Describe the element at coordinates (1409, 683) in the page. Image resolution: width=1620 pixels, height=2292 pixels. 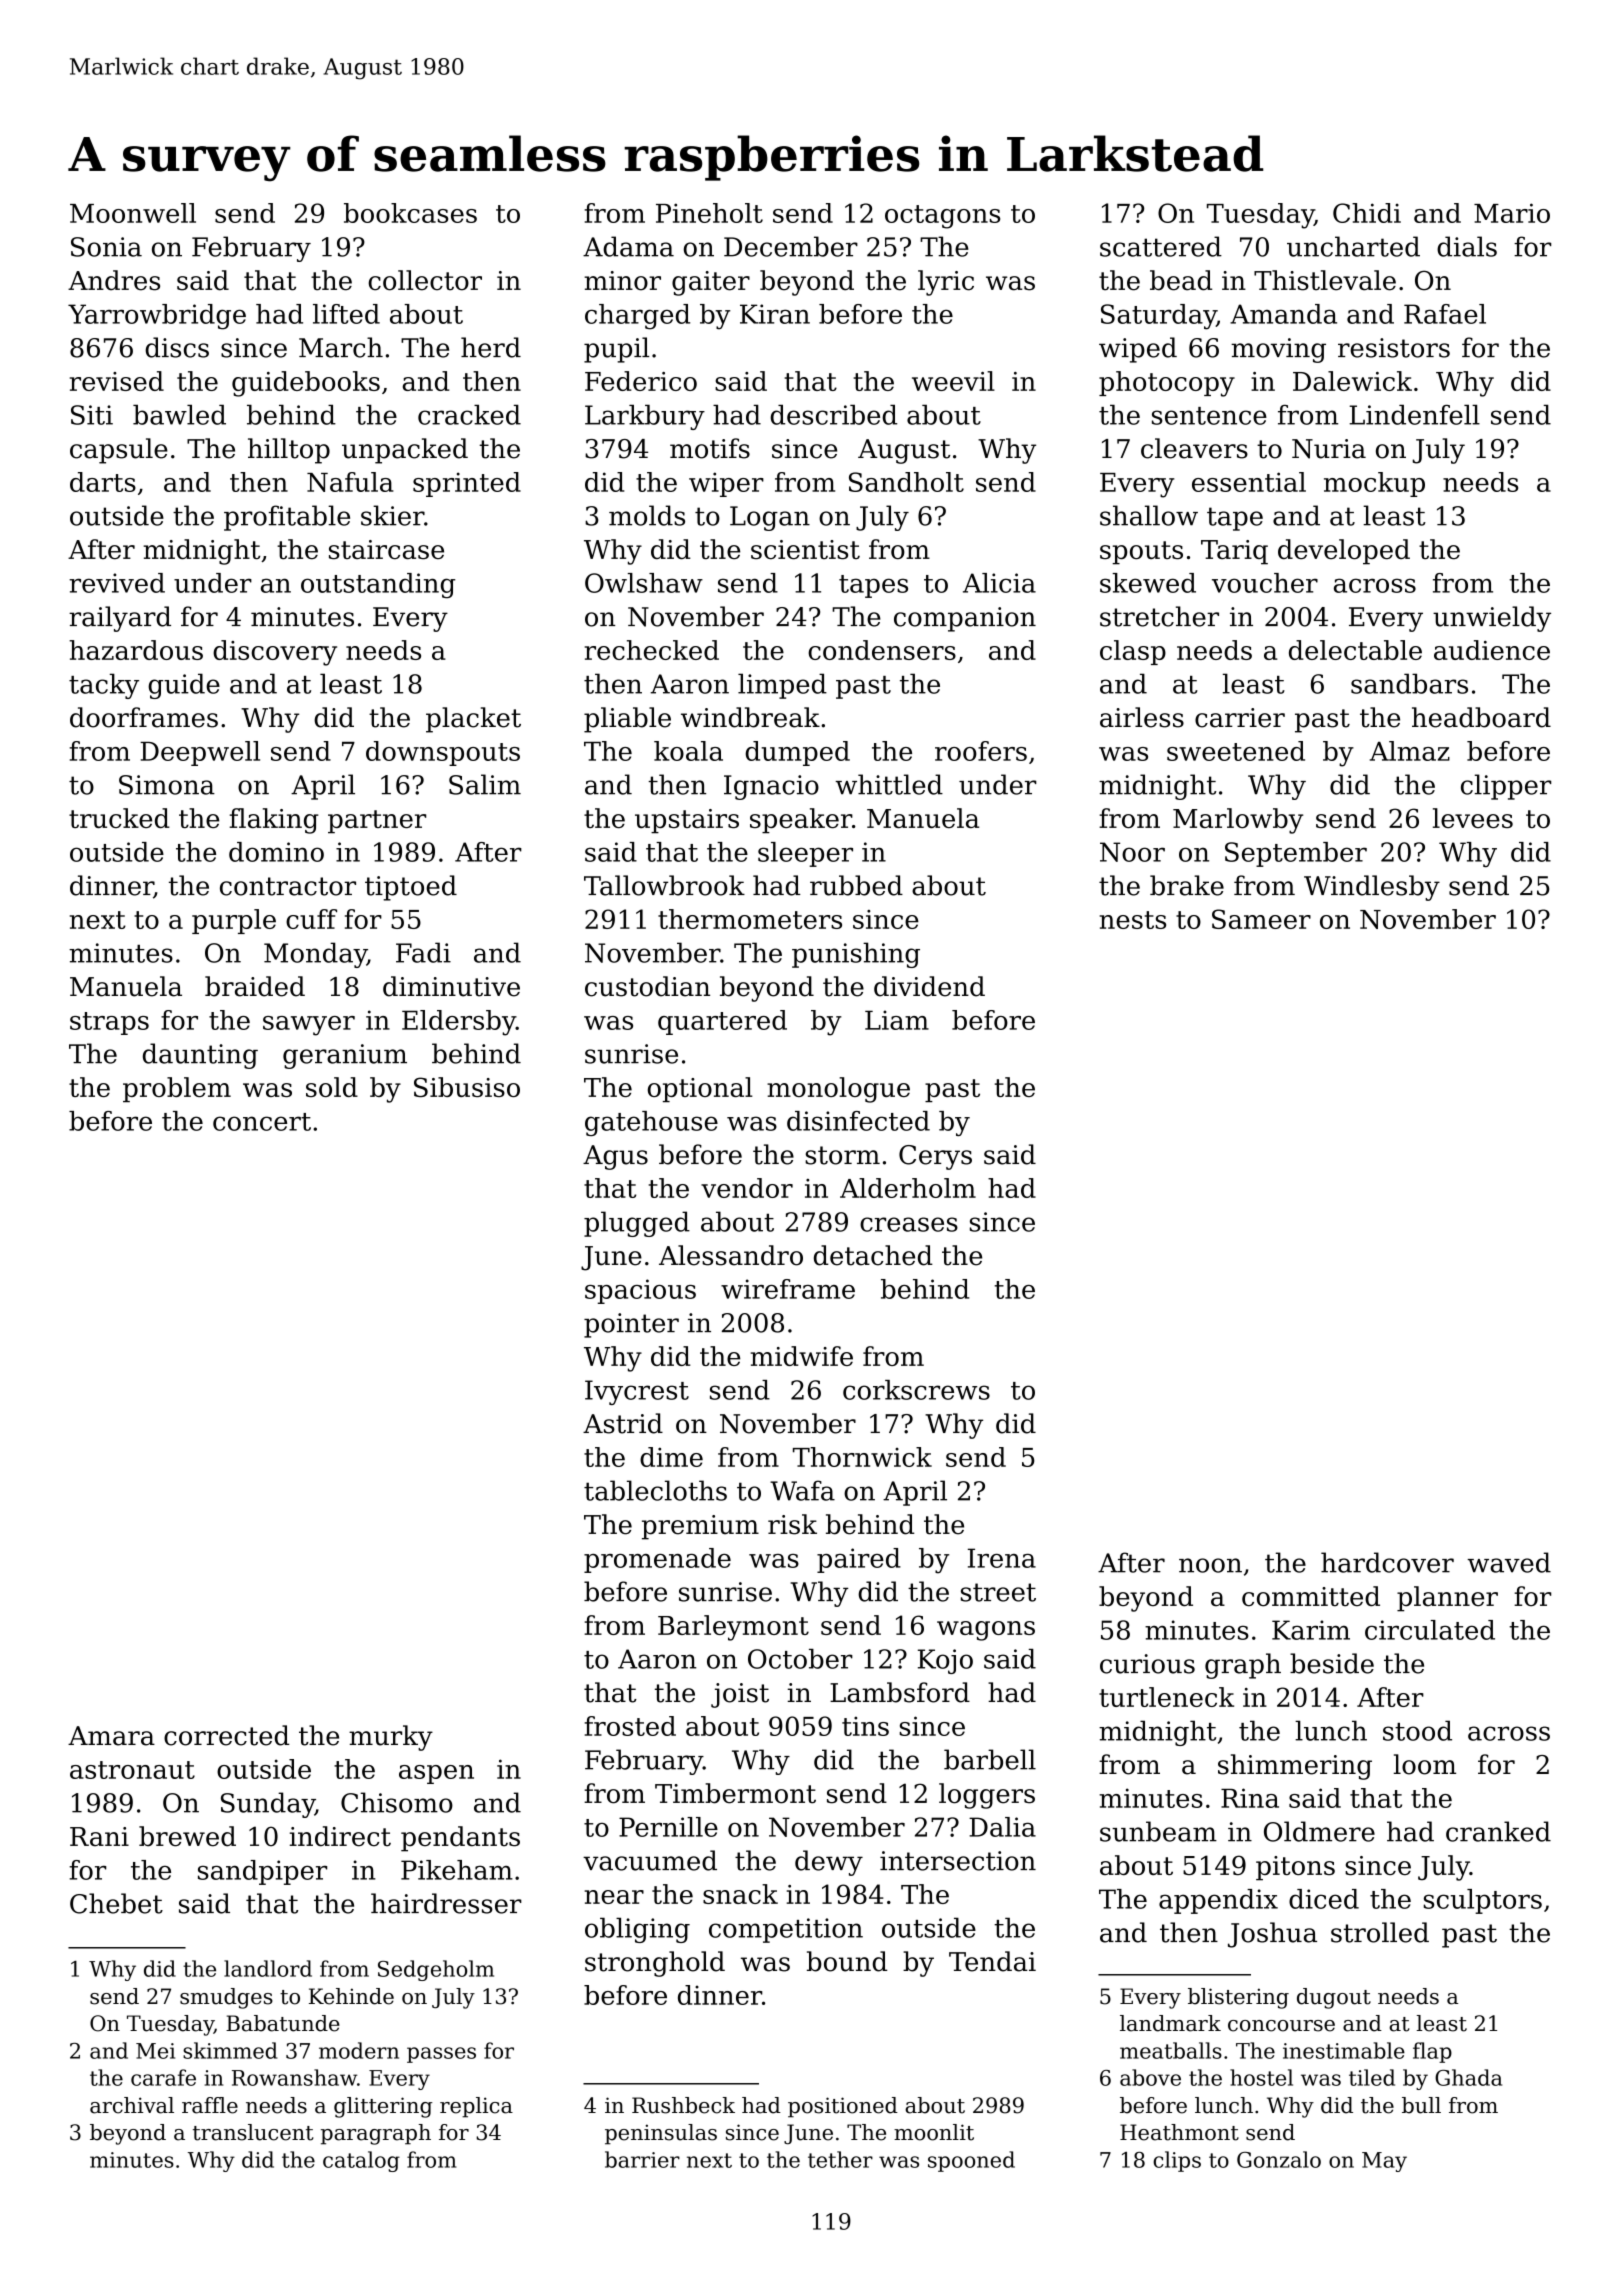
I see `sandbars` at that location.
